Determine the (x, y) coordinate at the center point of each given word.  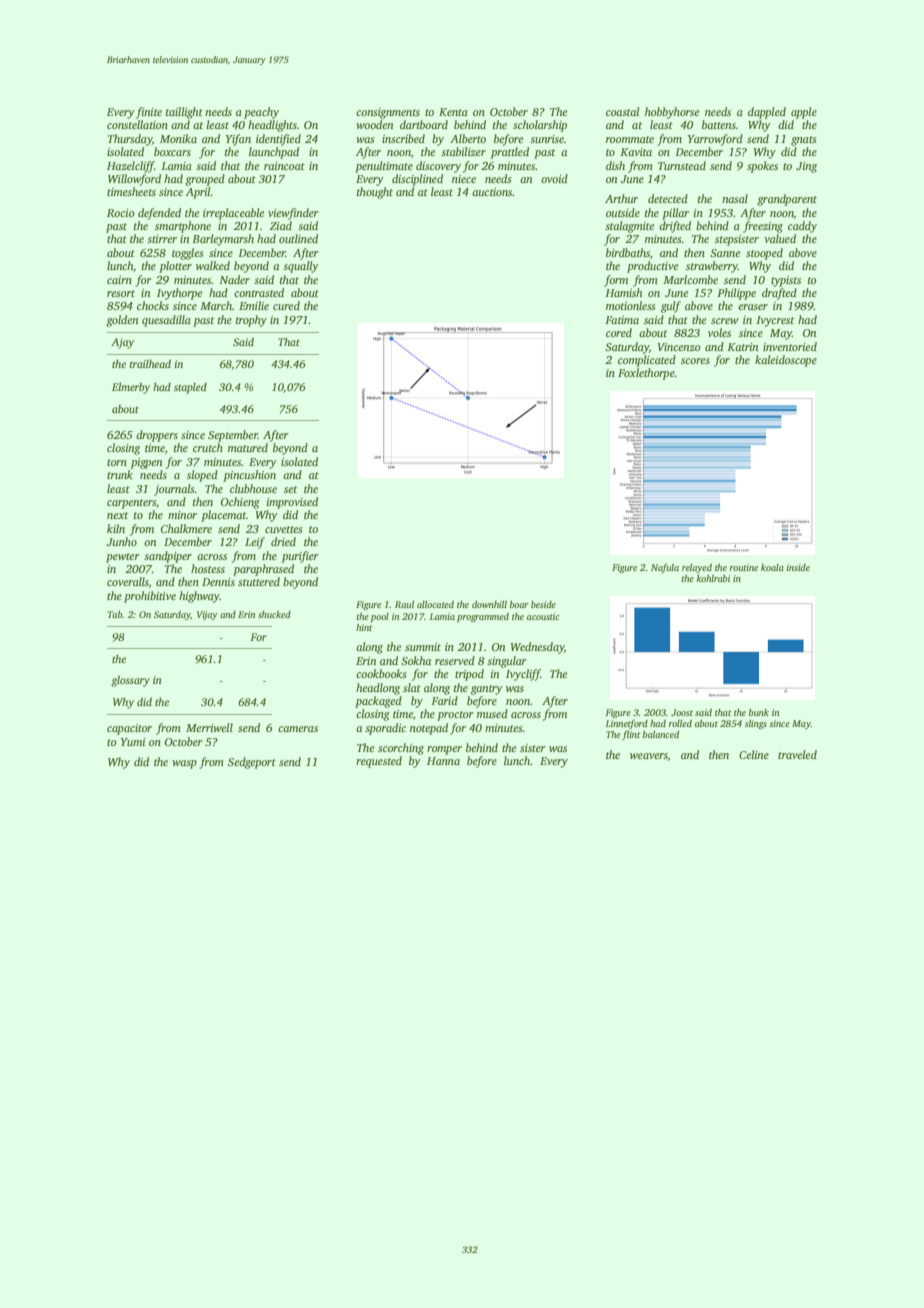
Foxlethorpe (646, 374)
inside (798, 567)
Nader (234, 279)
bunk (759, 712)
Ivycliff (523, 675)
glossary (130, 681)
